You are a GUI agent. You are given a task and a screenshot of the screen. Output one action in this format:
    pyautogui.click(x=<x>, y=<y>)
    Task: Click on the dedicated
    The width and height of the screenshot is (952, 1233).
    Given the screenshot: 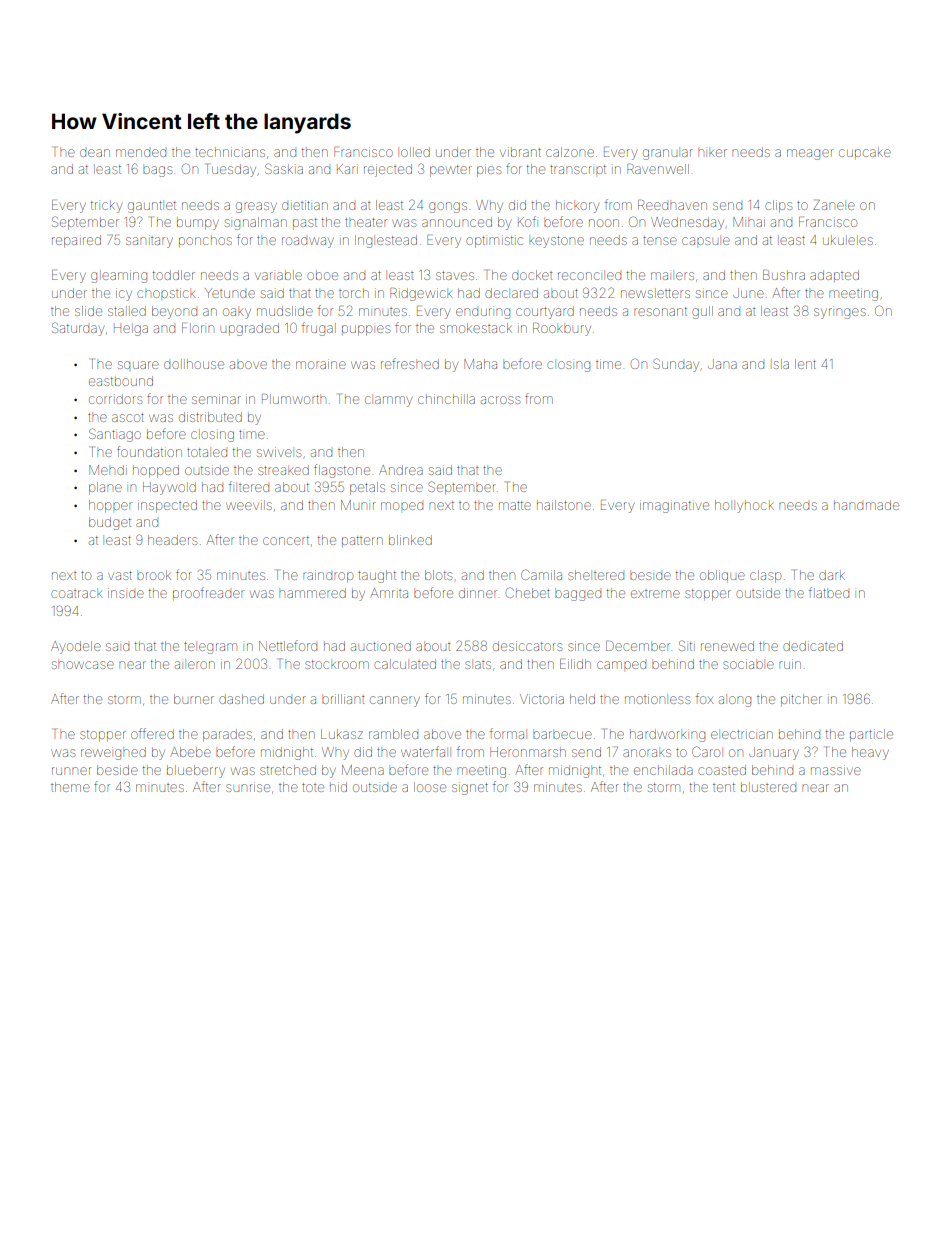 What is the action you would take?
    pyautogui.click(x=813, y=646)
